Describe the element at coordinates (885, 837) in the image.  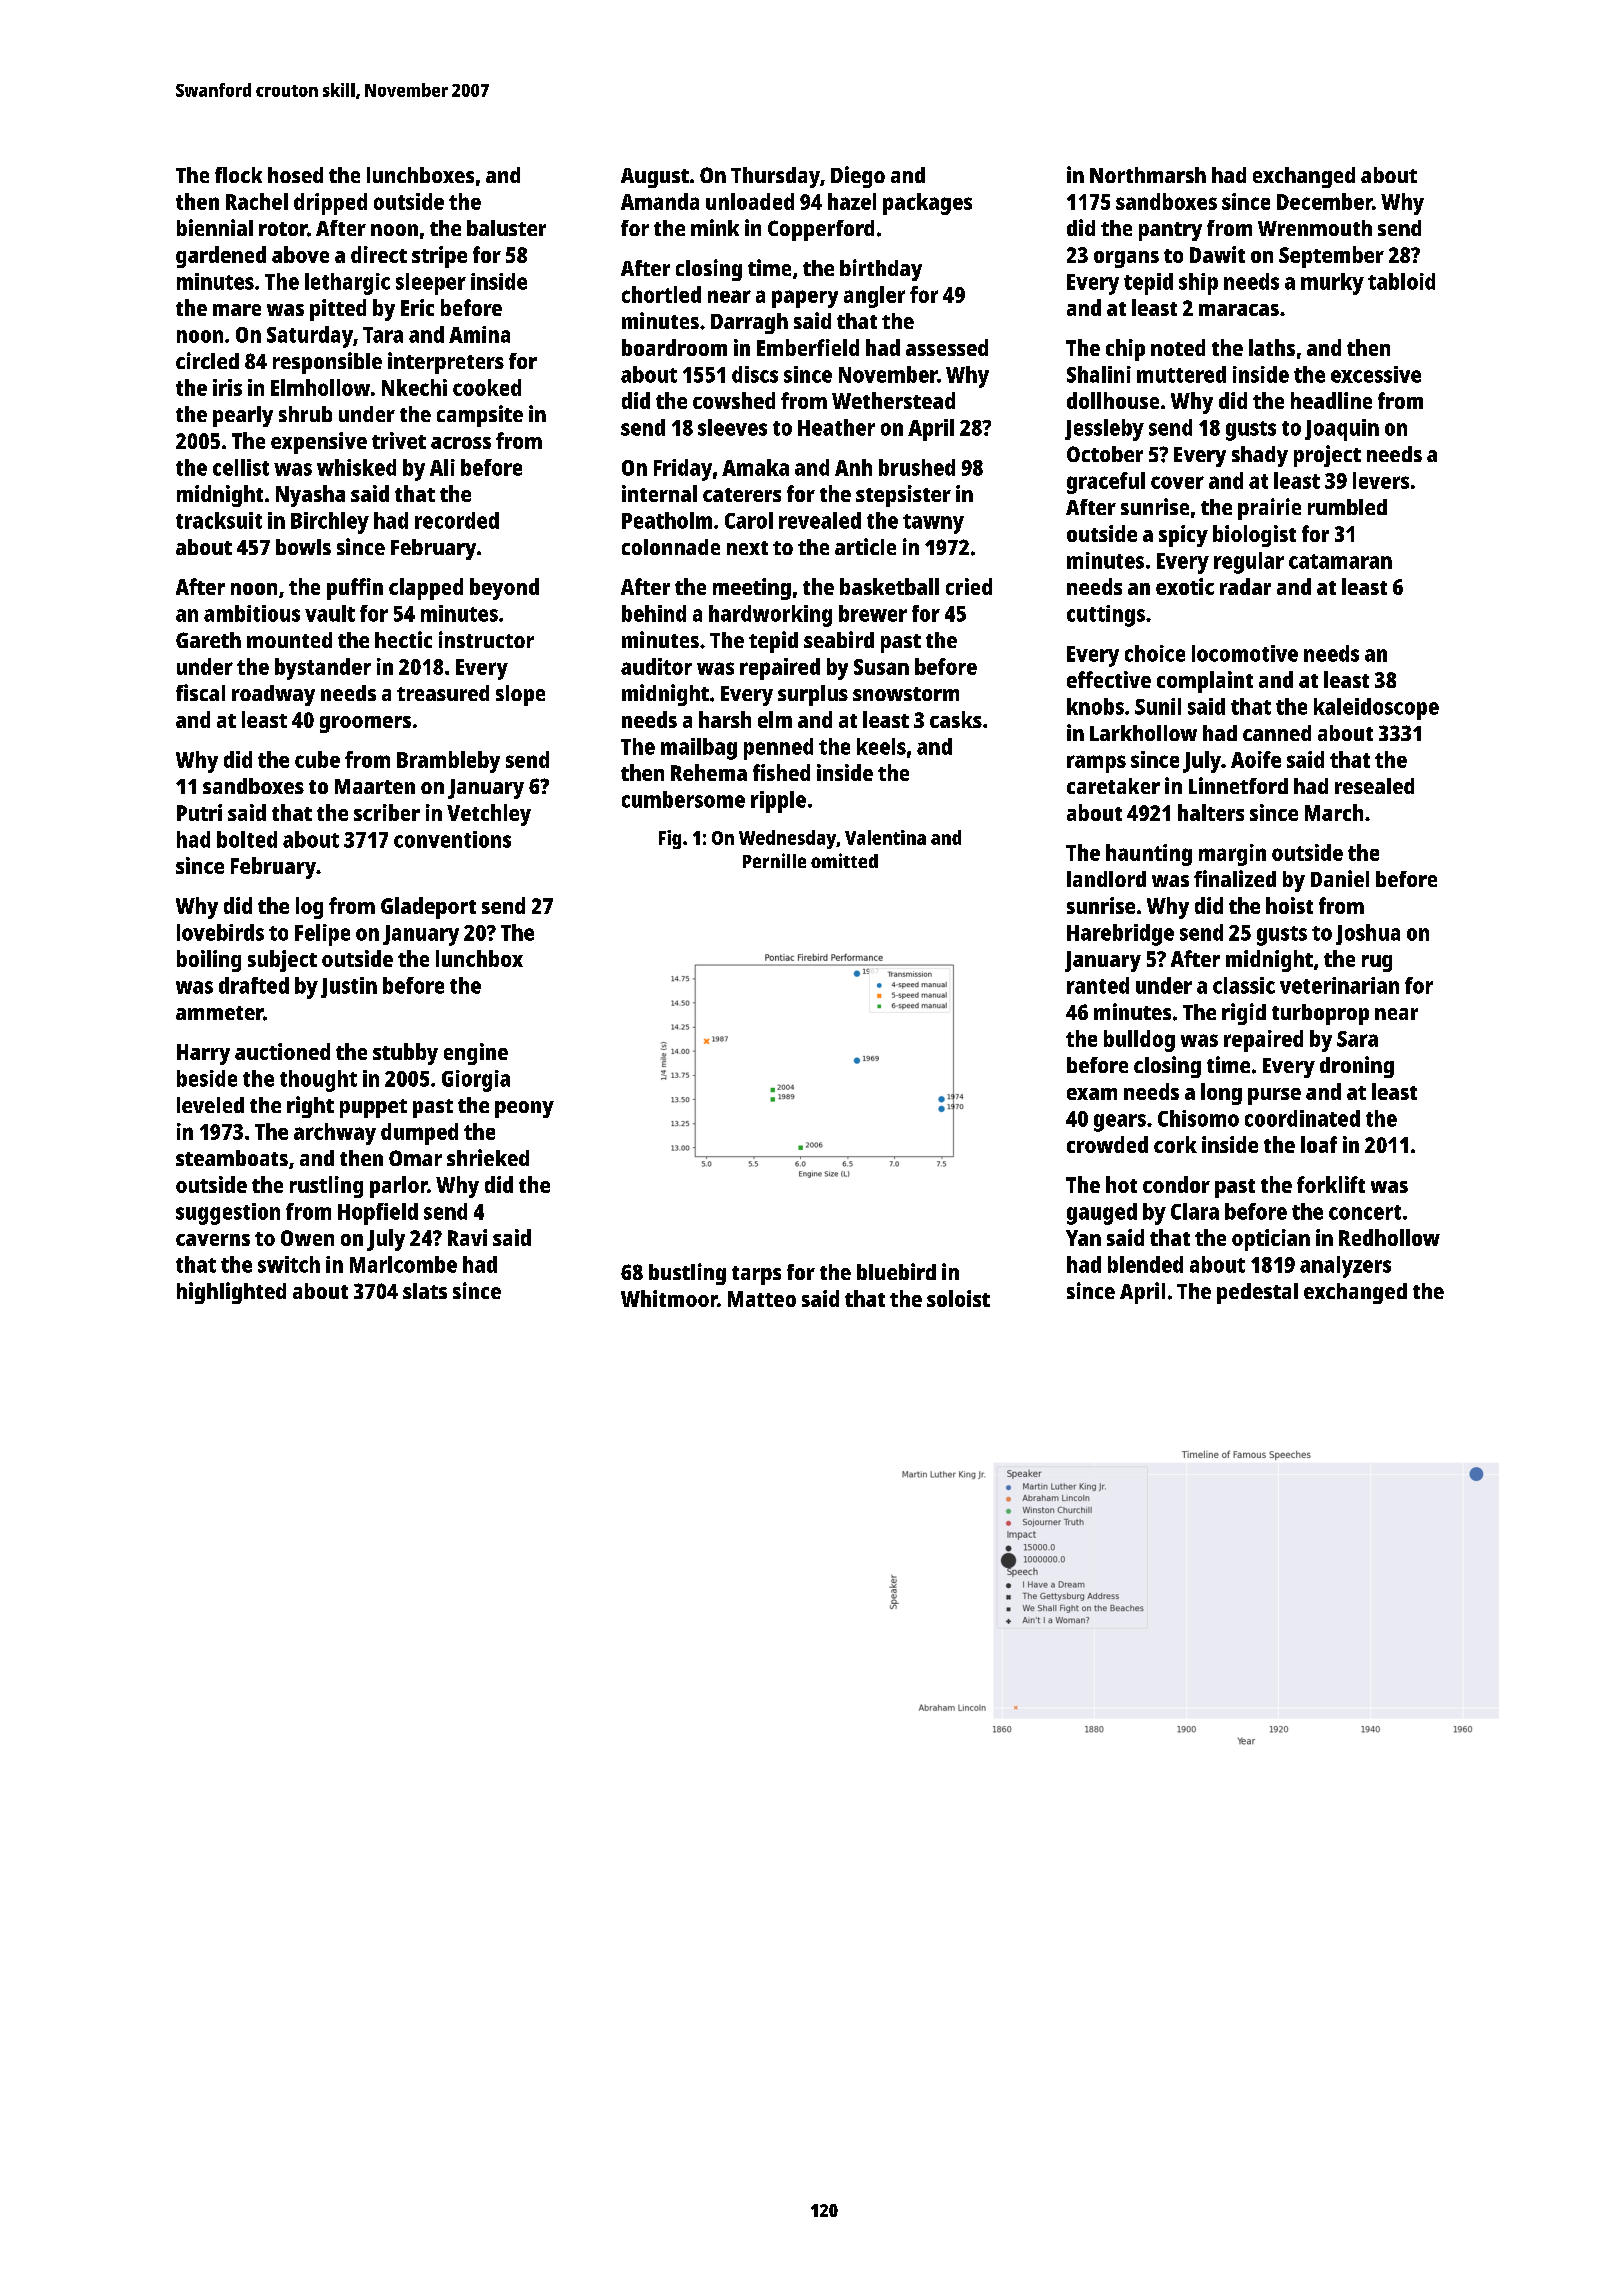
I see `Valentina` at that location.
